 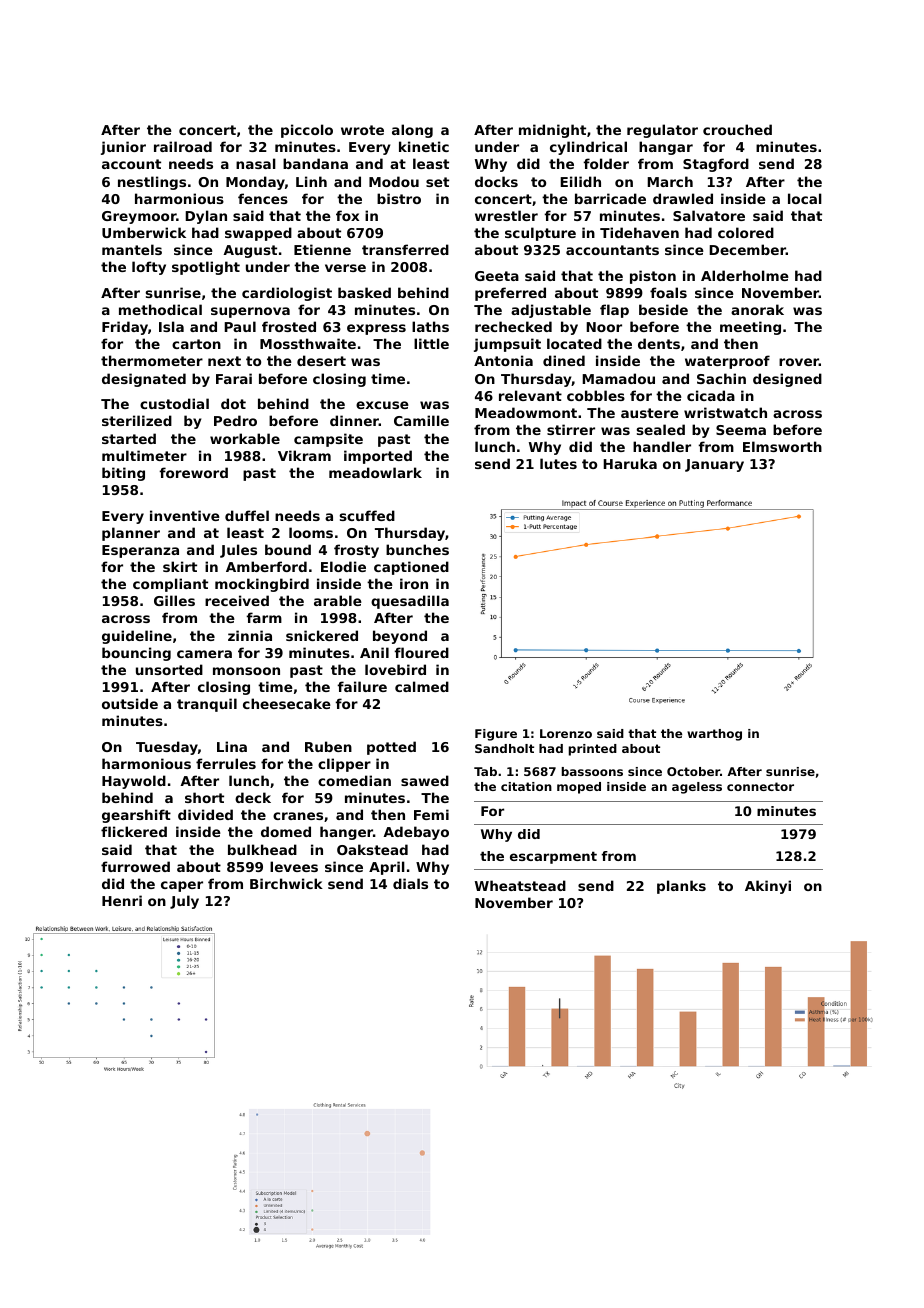 What do you see at coordinates (630, 463) in the screenshot?
I see `Haruka` at bounding box center [630, 463].
